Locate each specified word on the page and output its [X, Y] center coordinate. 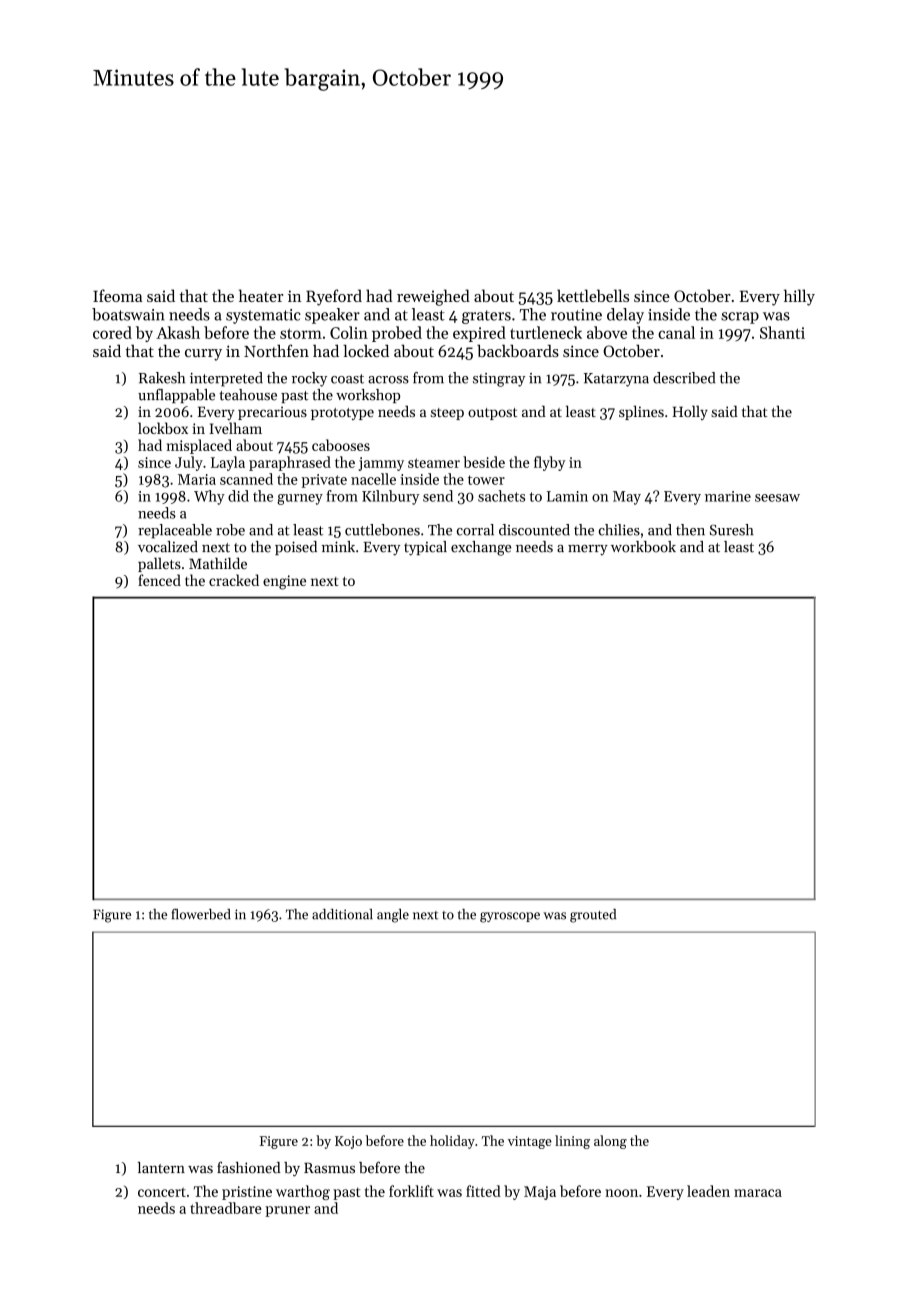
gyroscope [510, 917]
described [684, 378]
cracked [234, 580]
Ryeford [334, 297]
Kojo [348, 1142]
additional [342, 914]
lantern [161, 1168]
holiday [452, 1142]
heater [261, 295]
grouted [593, 916]
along [610, 1142]
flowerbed [201, 914]
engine [284, 582]
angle [393, 916]
